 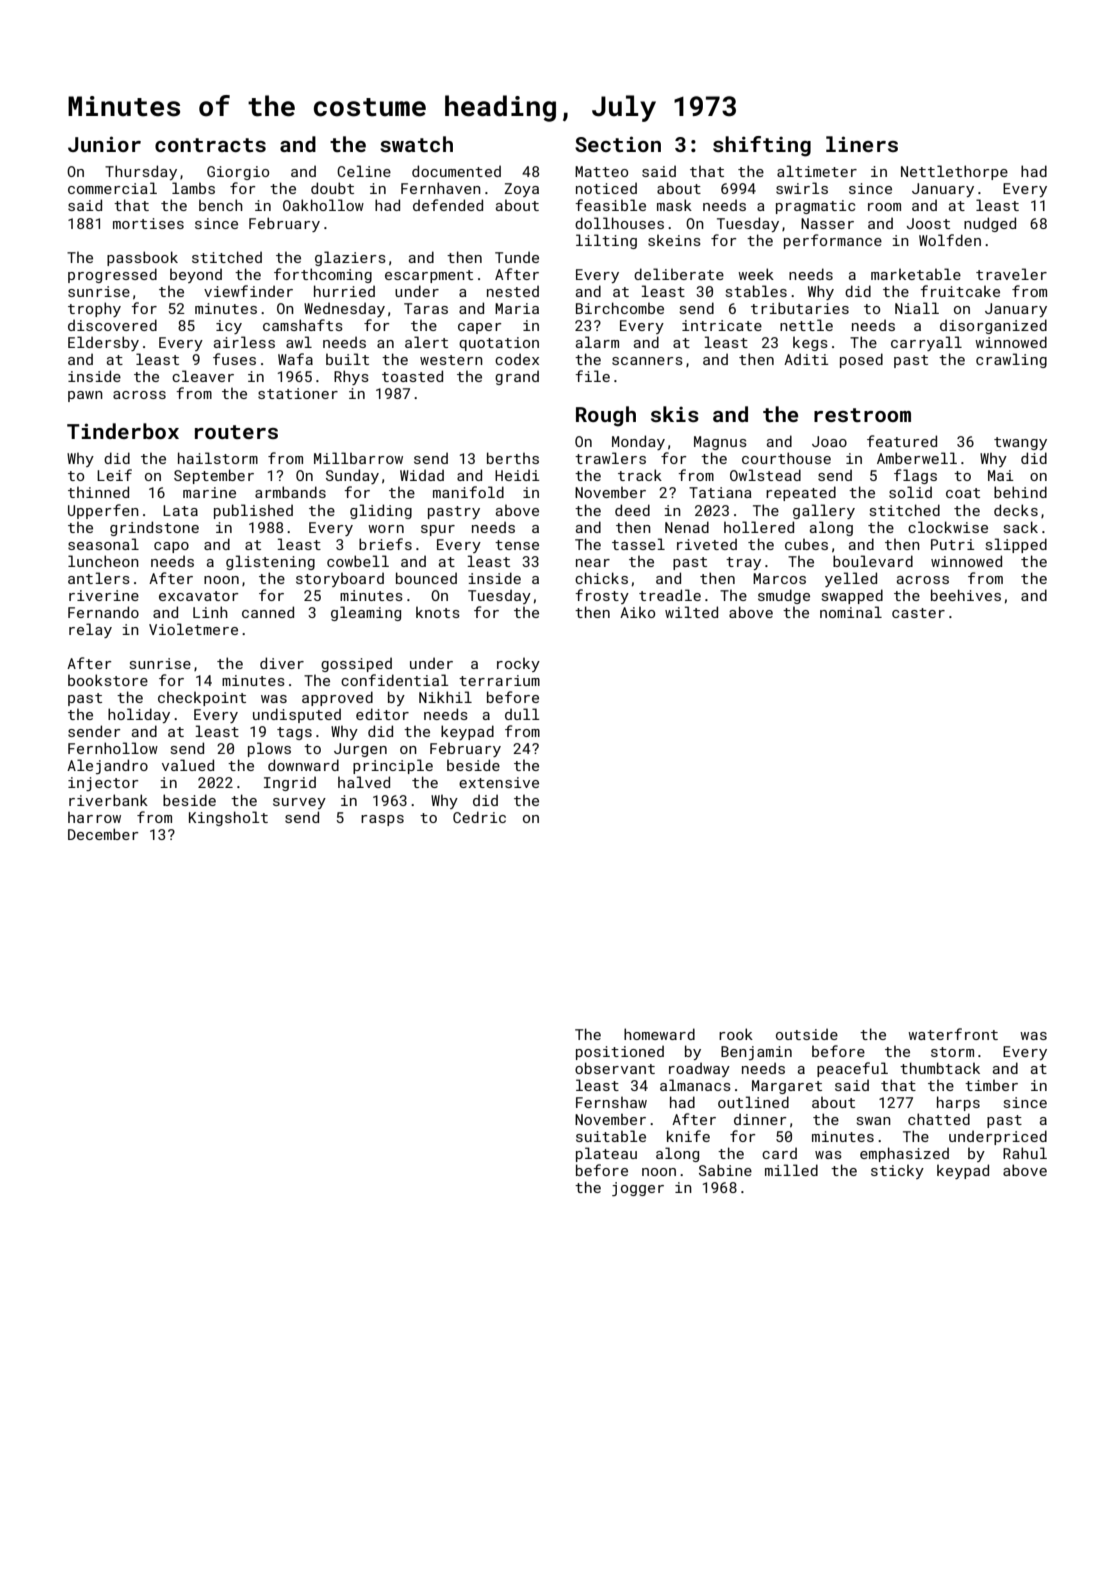 What do you see at coordinates (638, 1189) in the image?
I see `jogger` at bounding box center [638, 1189].
